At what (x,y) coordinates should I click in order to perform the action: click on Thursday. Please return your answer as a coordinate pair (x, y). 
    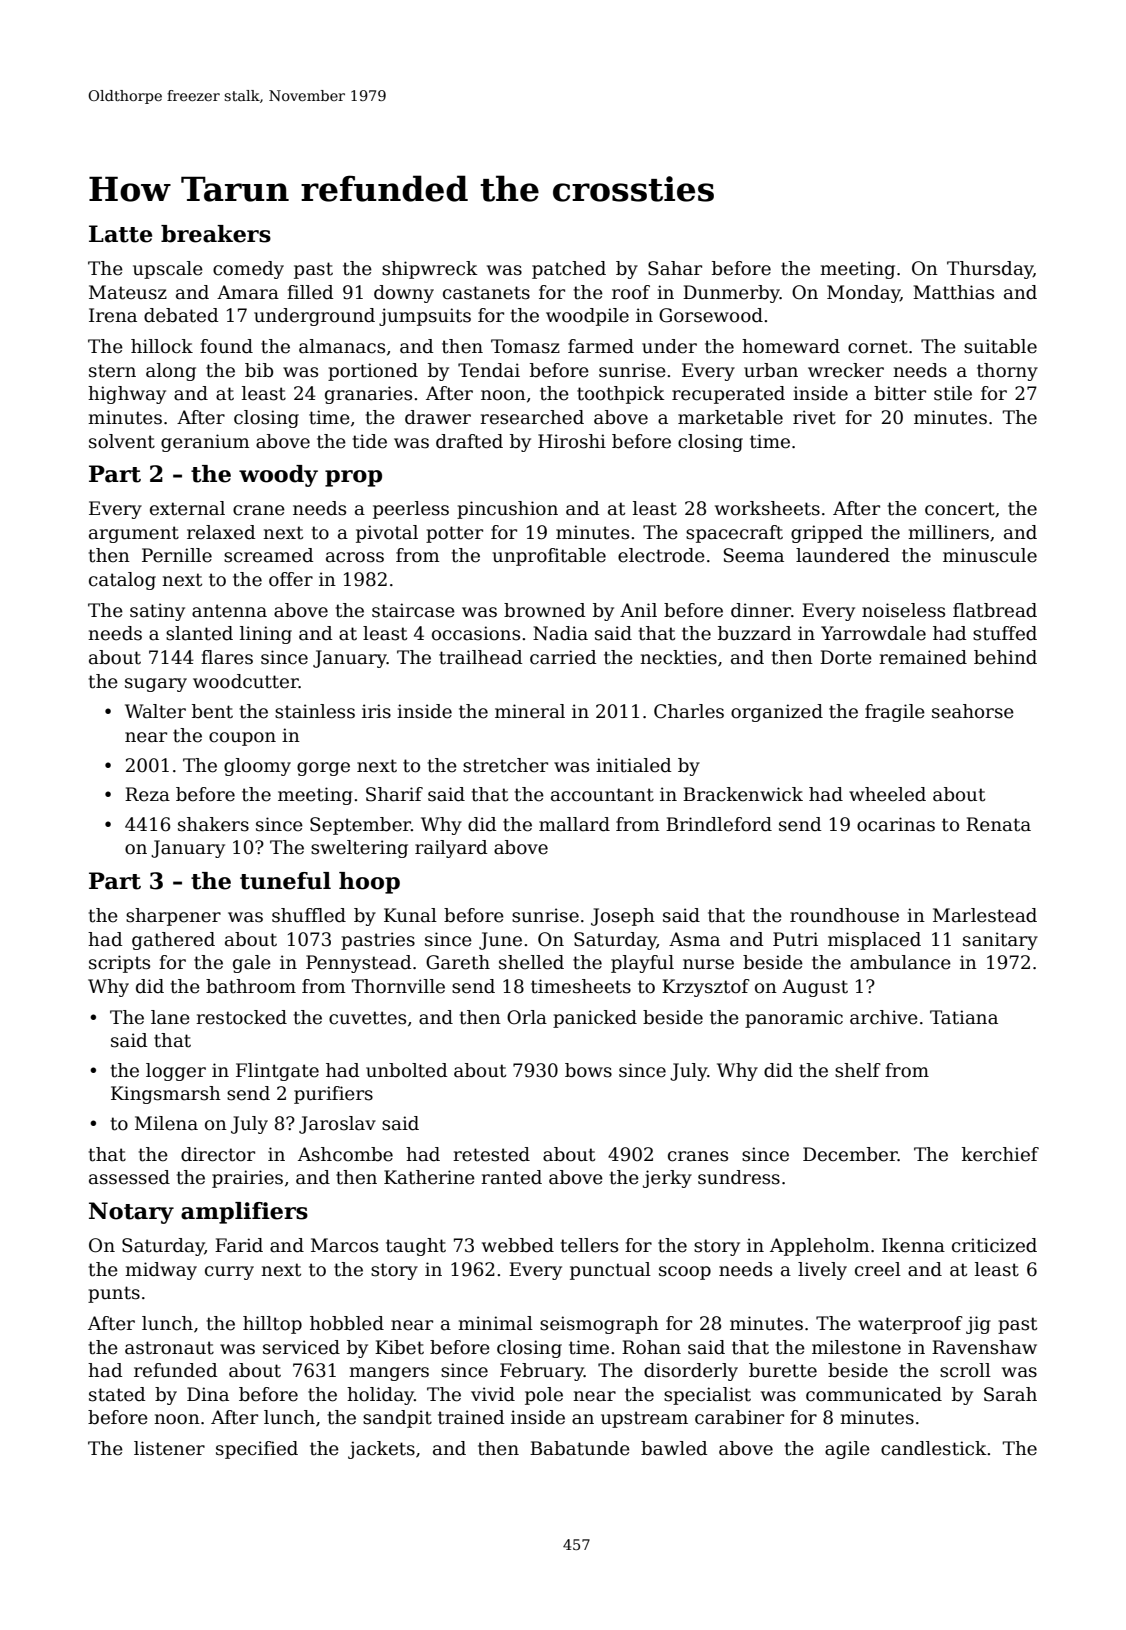
    Looking at the image, I should click on (990, 270).
